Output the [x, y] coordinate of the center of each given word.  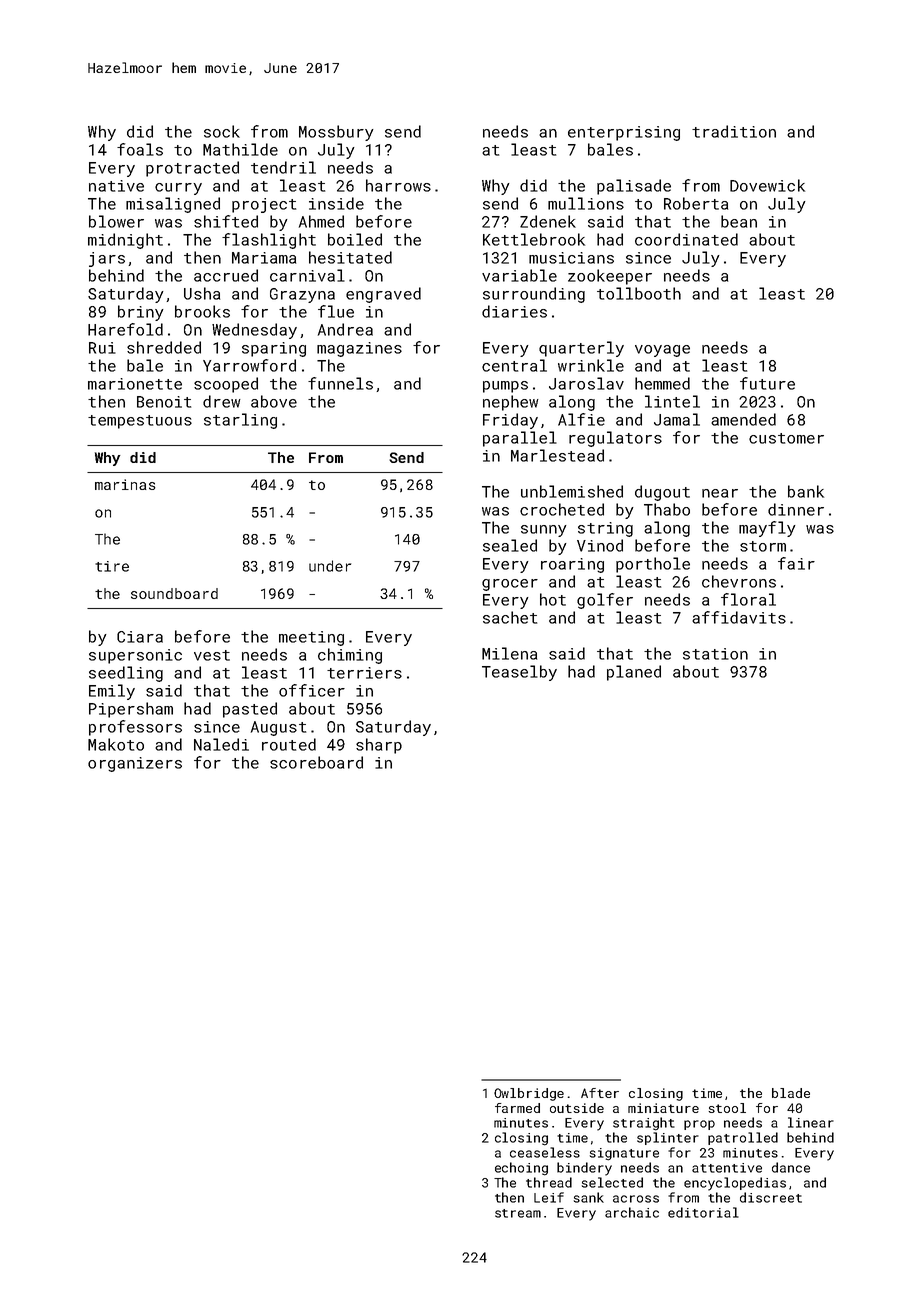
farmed [517, 1108]
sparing [274, 349]
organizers [135, 764]
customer [786, 438]
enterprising [624, 133]
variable [519, 275]
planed [634, 673]
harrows [398, 185]
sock [222, 131]
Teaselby [519, 673]
